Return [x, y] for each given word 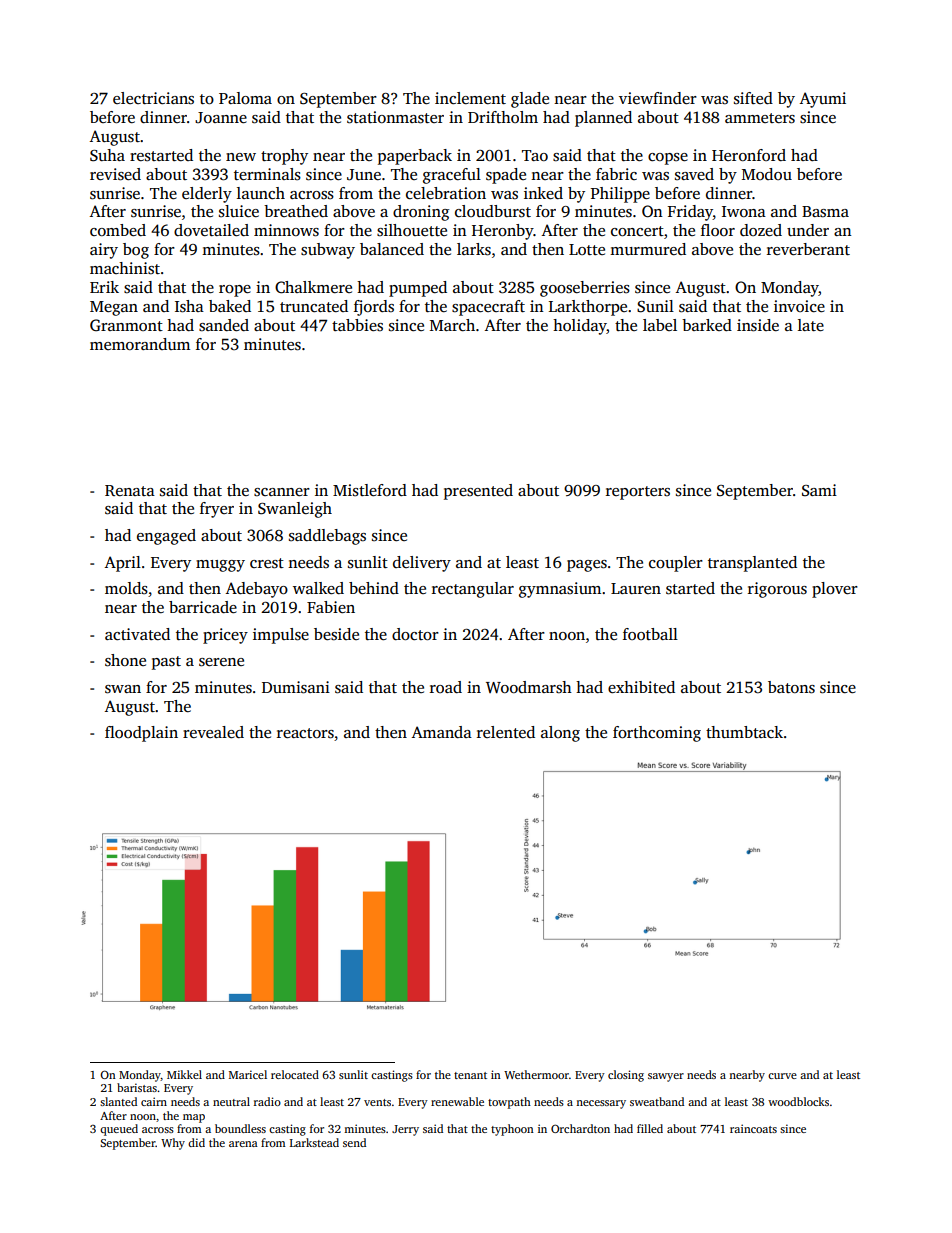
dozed [761, 230]
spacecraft [488, 308]
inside [758, 325]
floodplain [141, 734]
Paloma [245, 98]
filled [650, 1128]
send [354, 1142]
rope [235, 291]
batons [791, 687]
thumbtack [744, 732]
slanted [118, 1101]
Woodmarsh [529, 687]
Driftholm [503, 117]
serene [221, 662]
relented [506, 732]
